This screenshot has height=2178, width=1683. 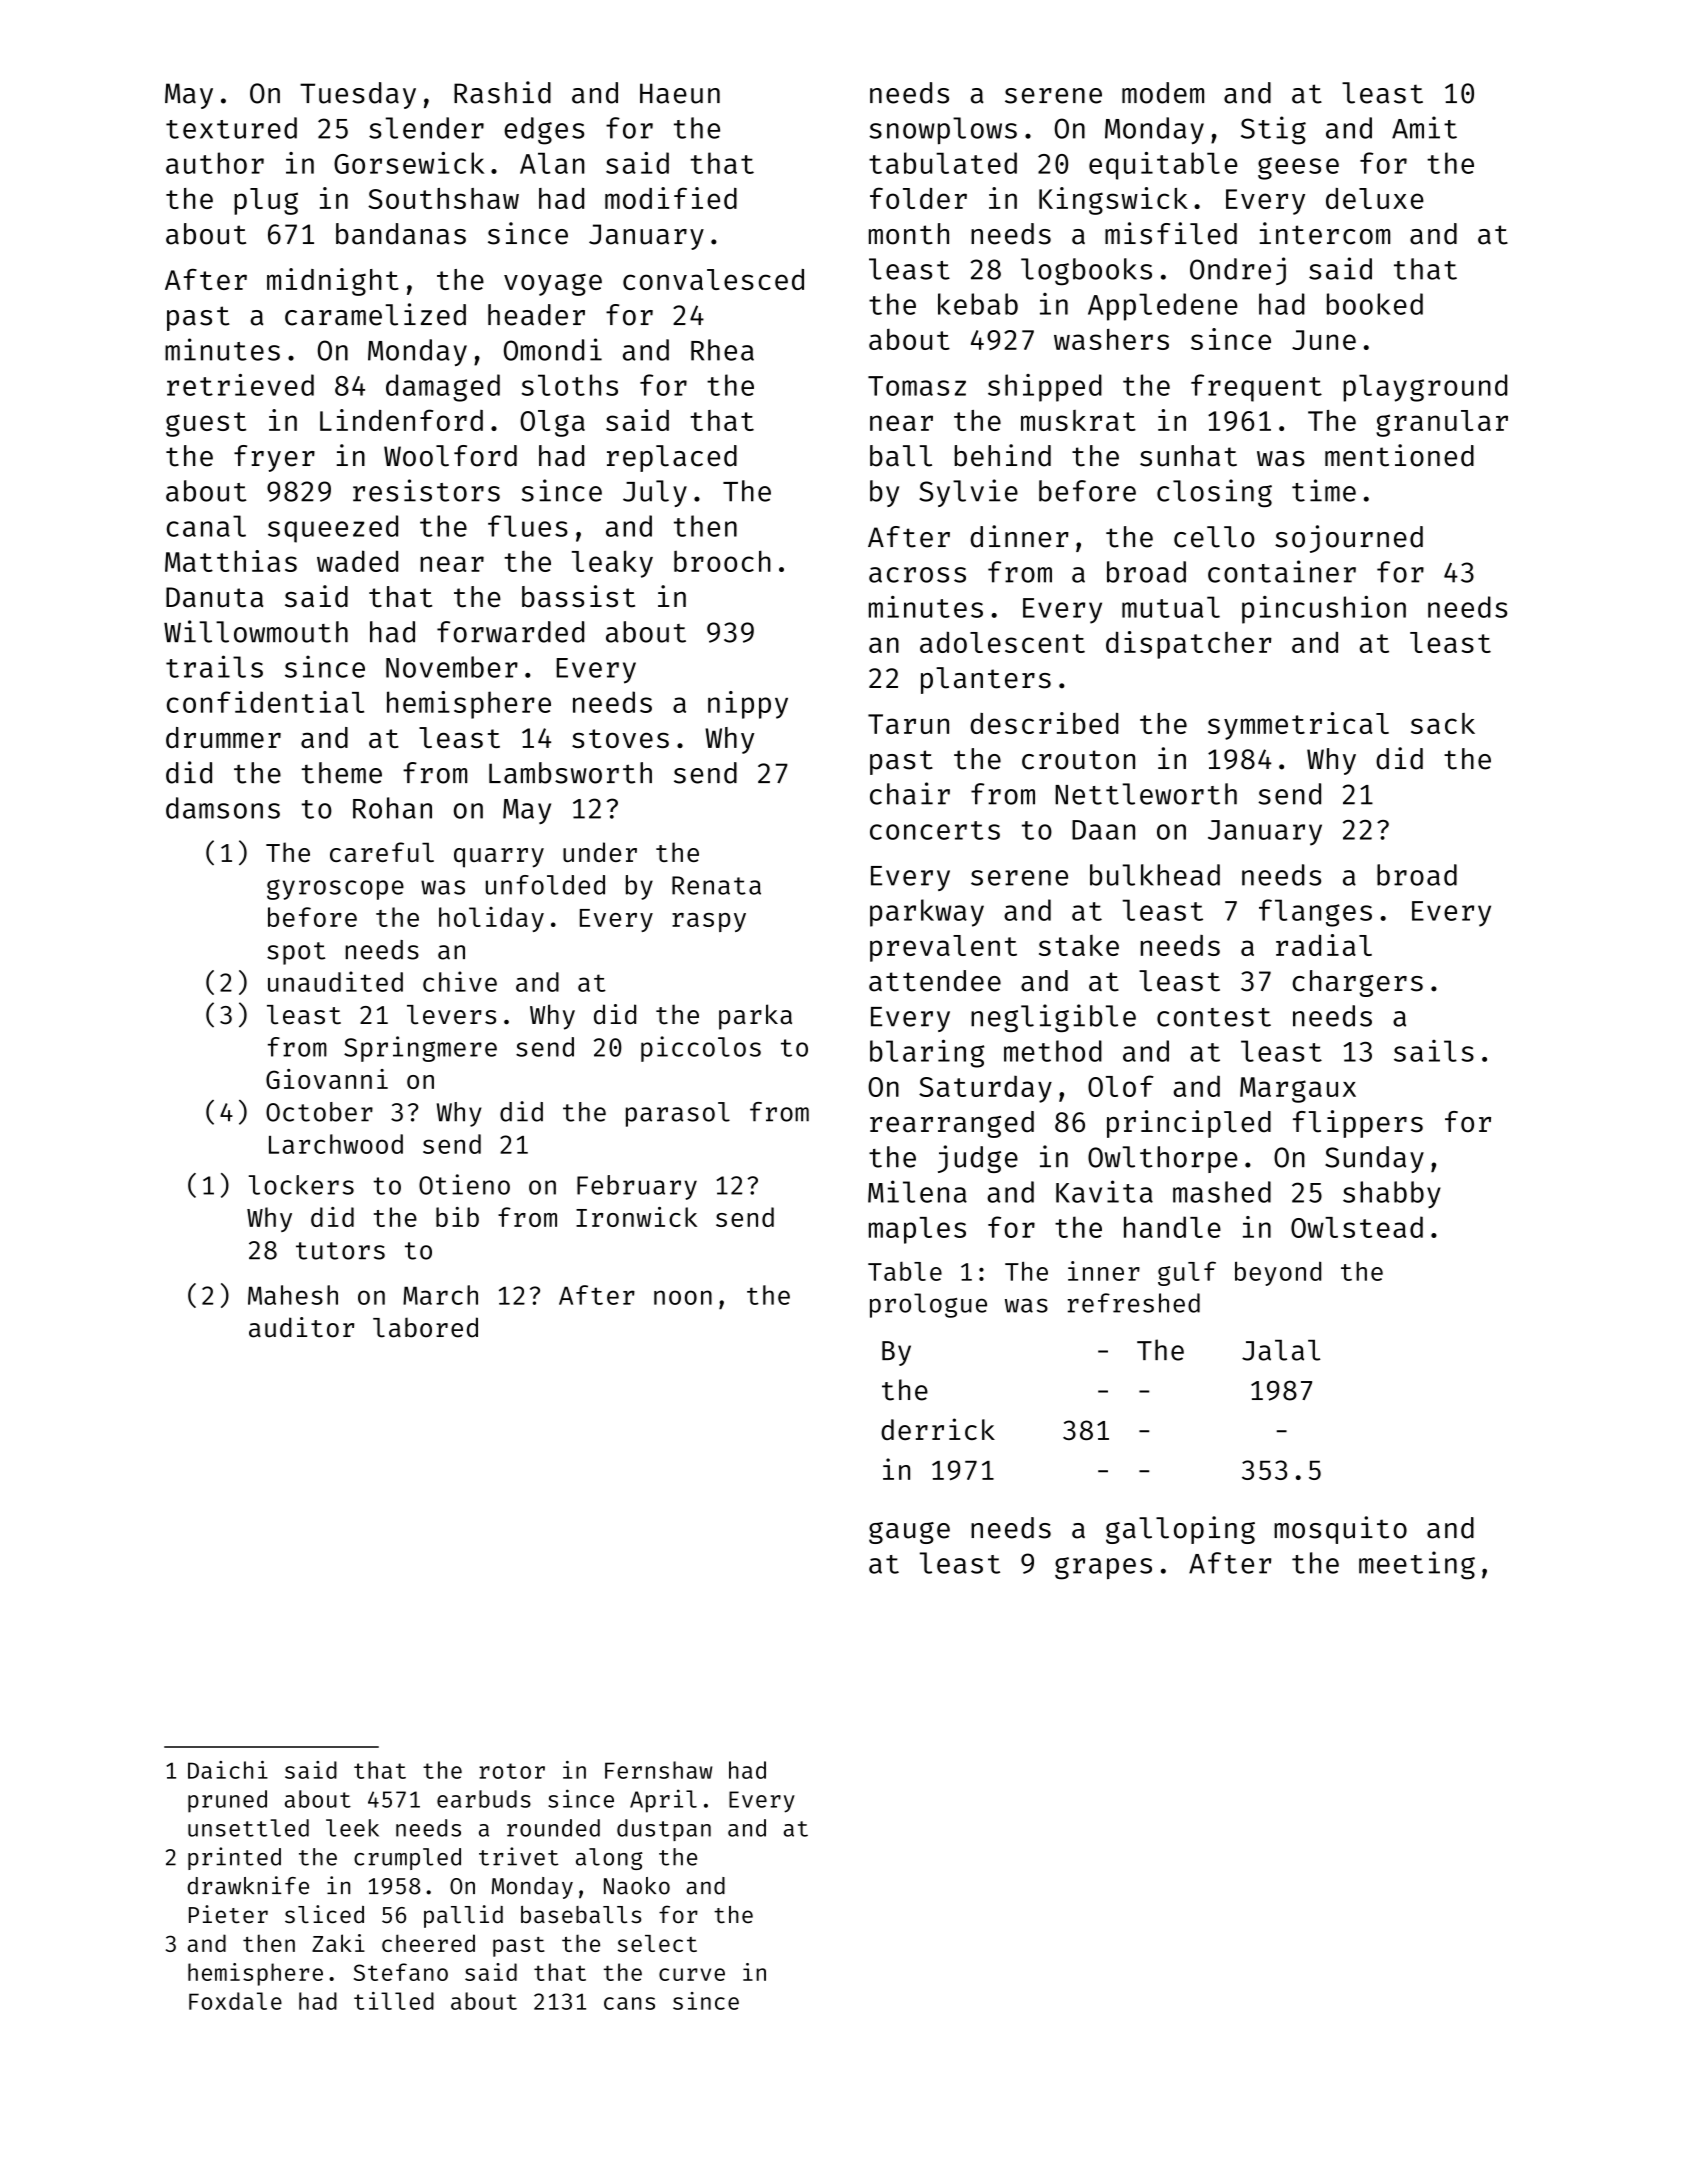 I want to click on Rhea, so click(x=722, y=350).
